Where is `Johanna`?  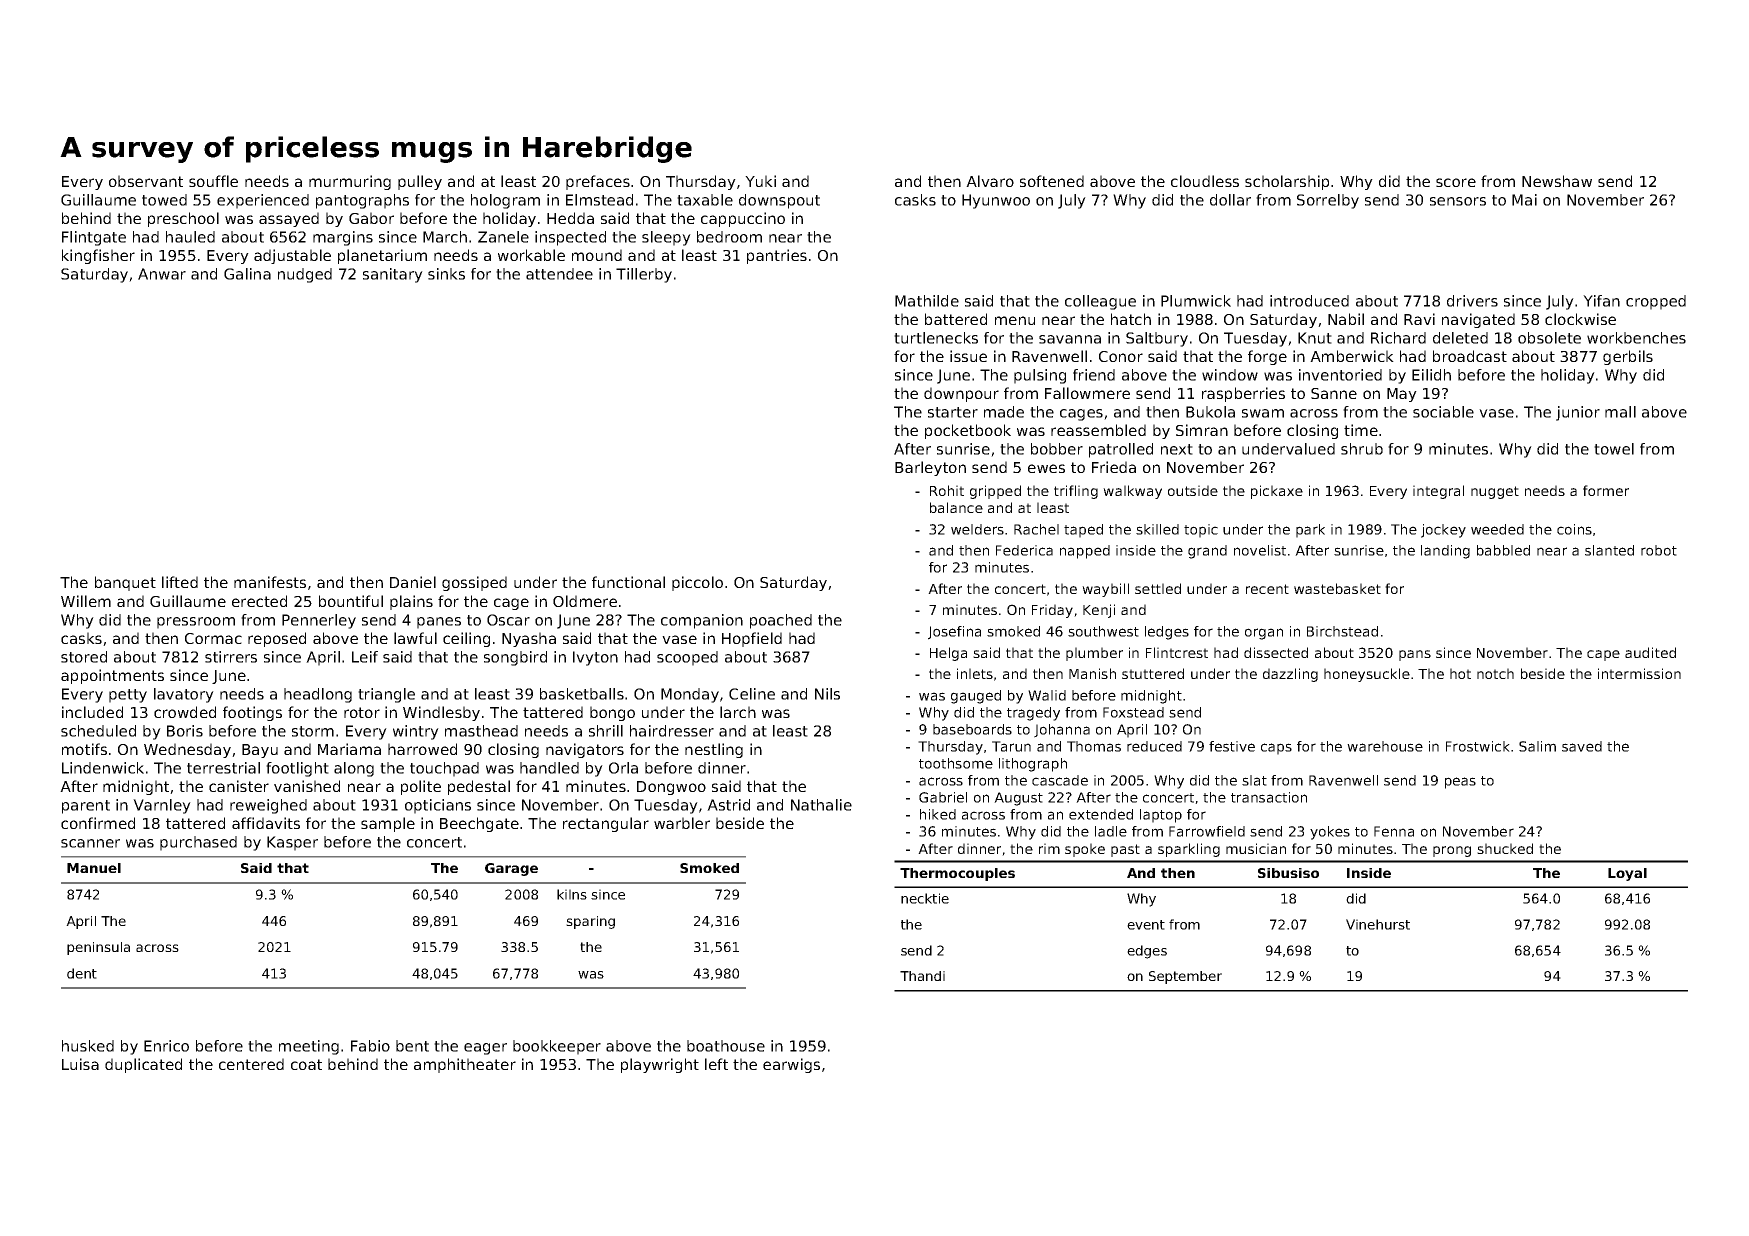
Johanna is located at coordinates (1062, 731).
